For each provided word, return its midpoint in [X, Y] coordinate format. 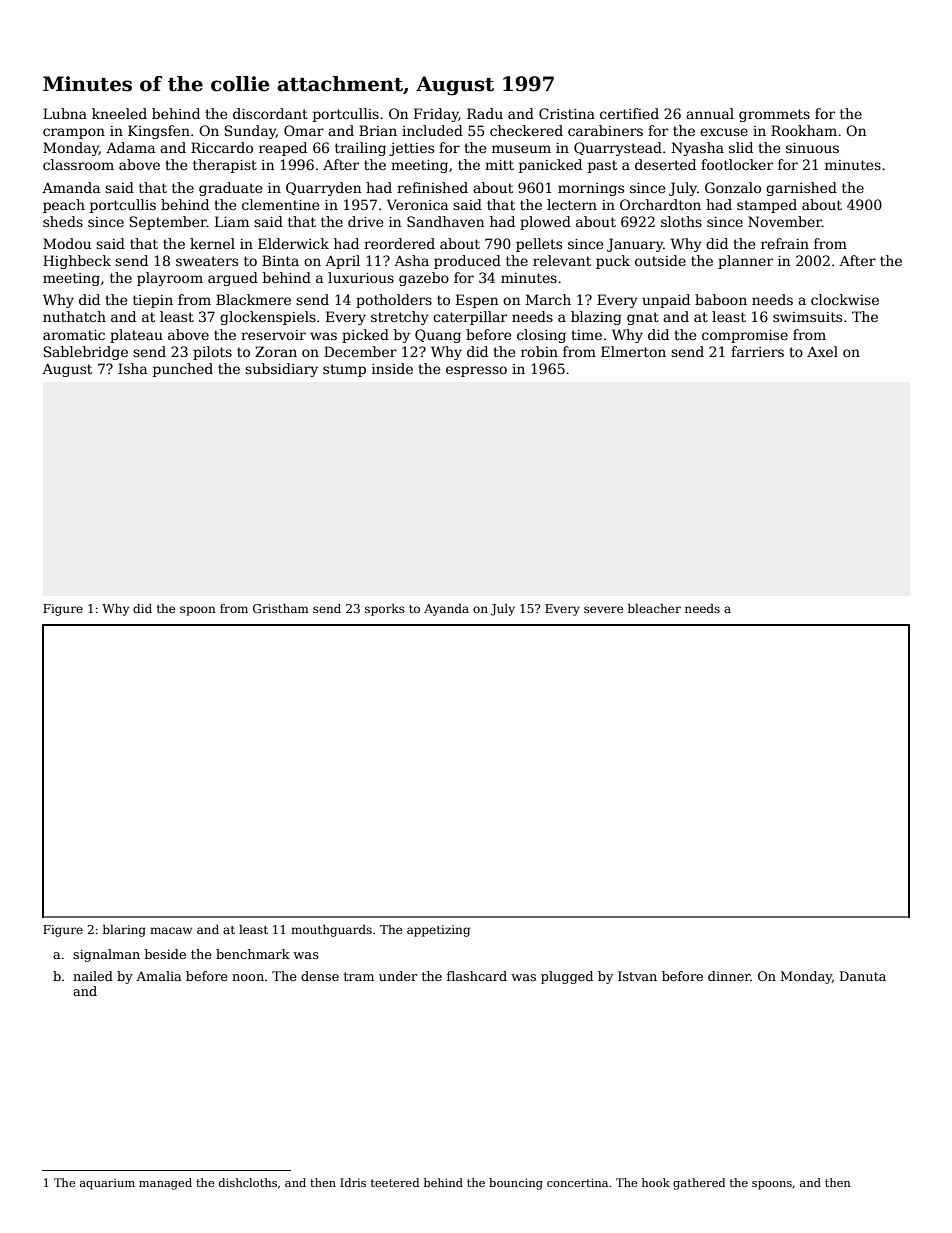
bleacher [654, 608]
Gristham [281, 608]
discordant [270, 113]
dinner [729, 976]
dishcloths [248, 1182]
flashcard [477, 976]
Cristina [567, 113]
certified [629, 113]
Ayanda [446, 610]
